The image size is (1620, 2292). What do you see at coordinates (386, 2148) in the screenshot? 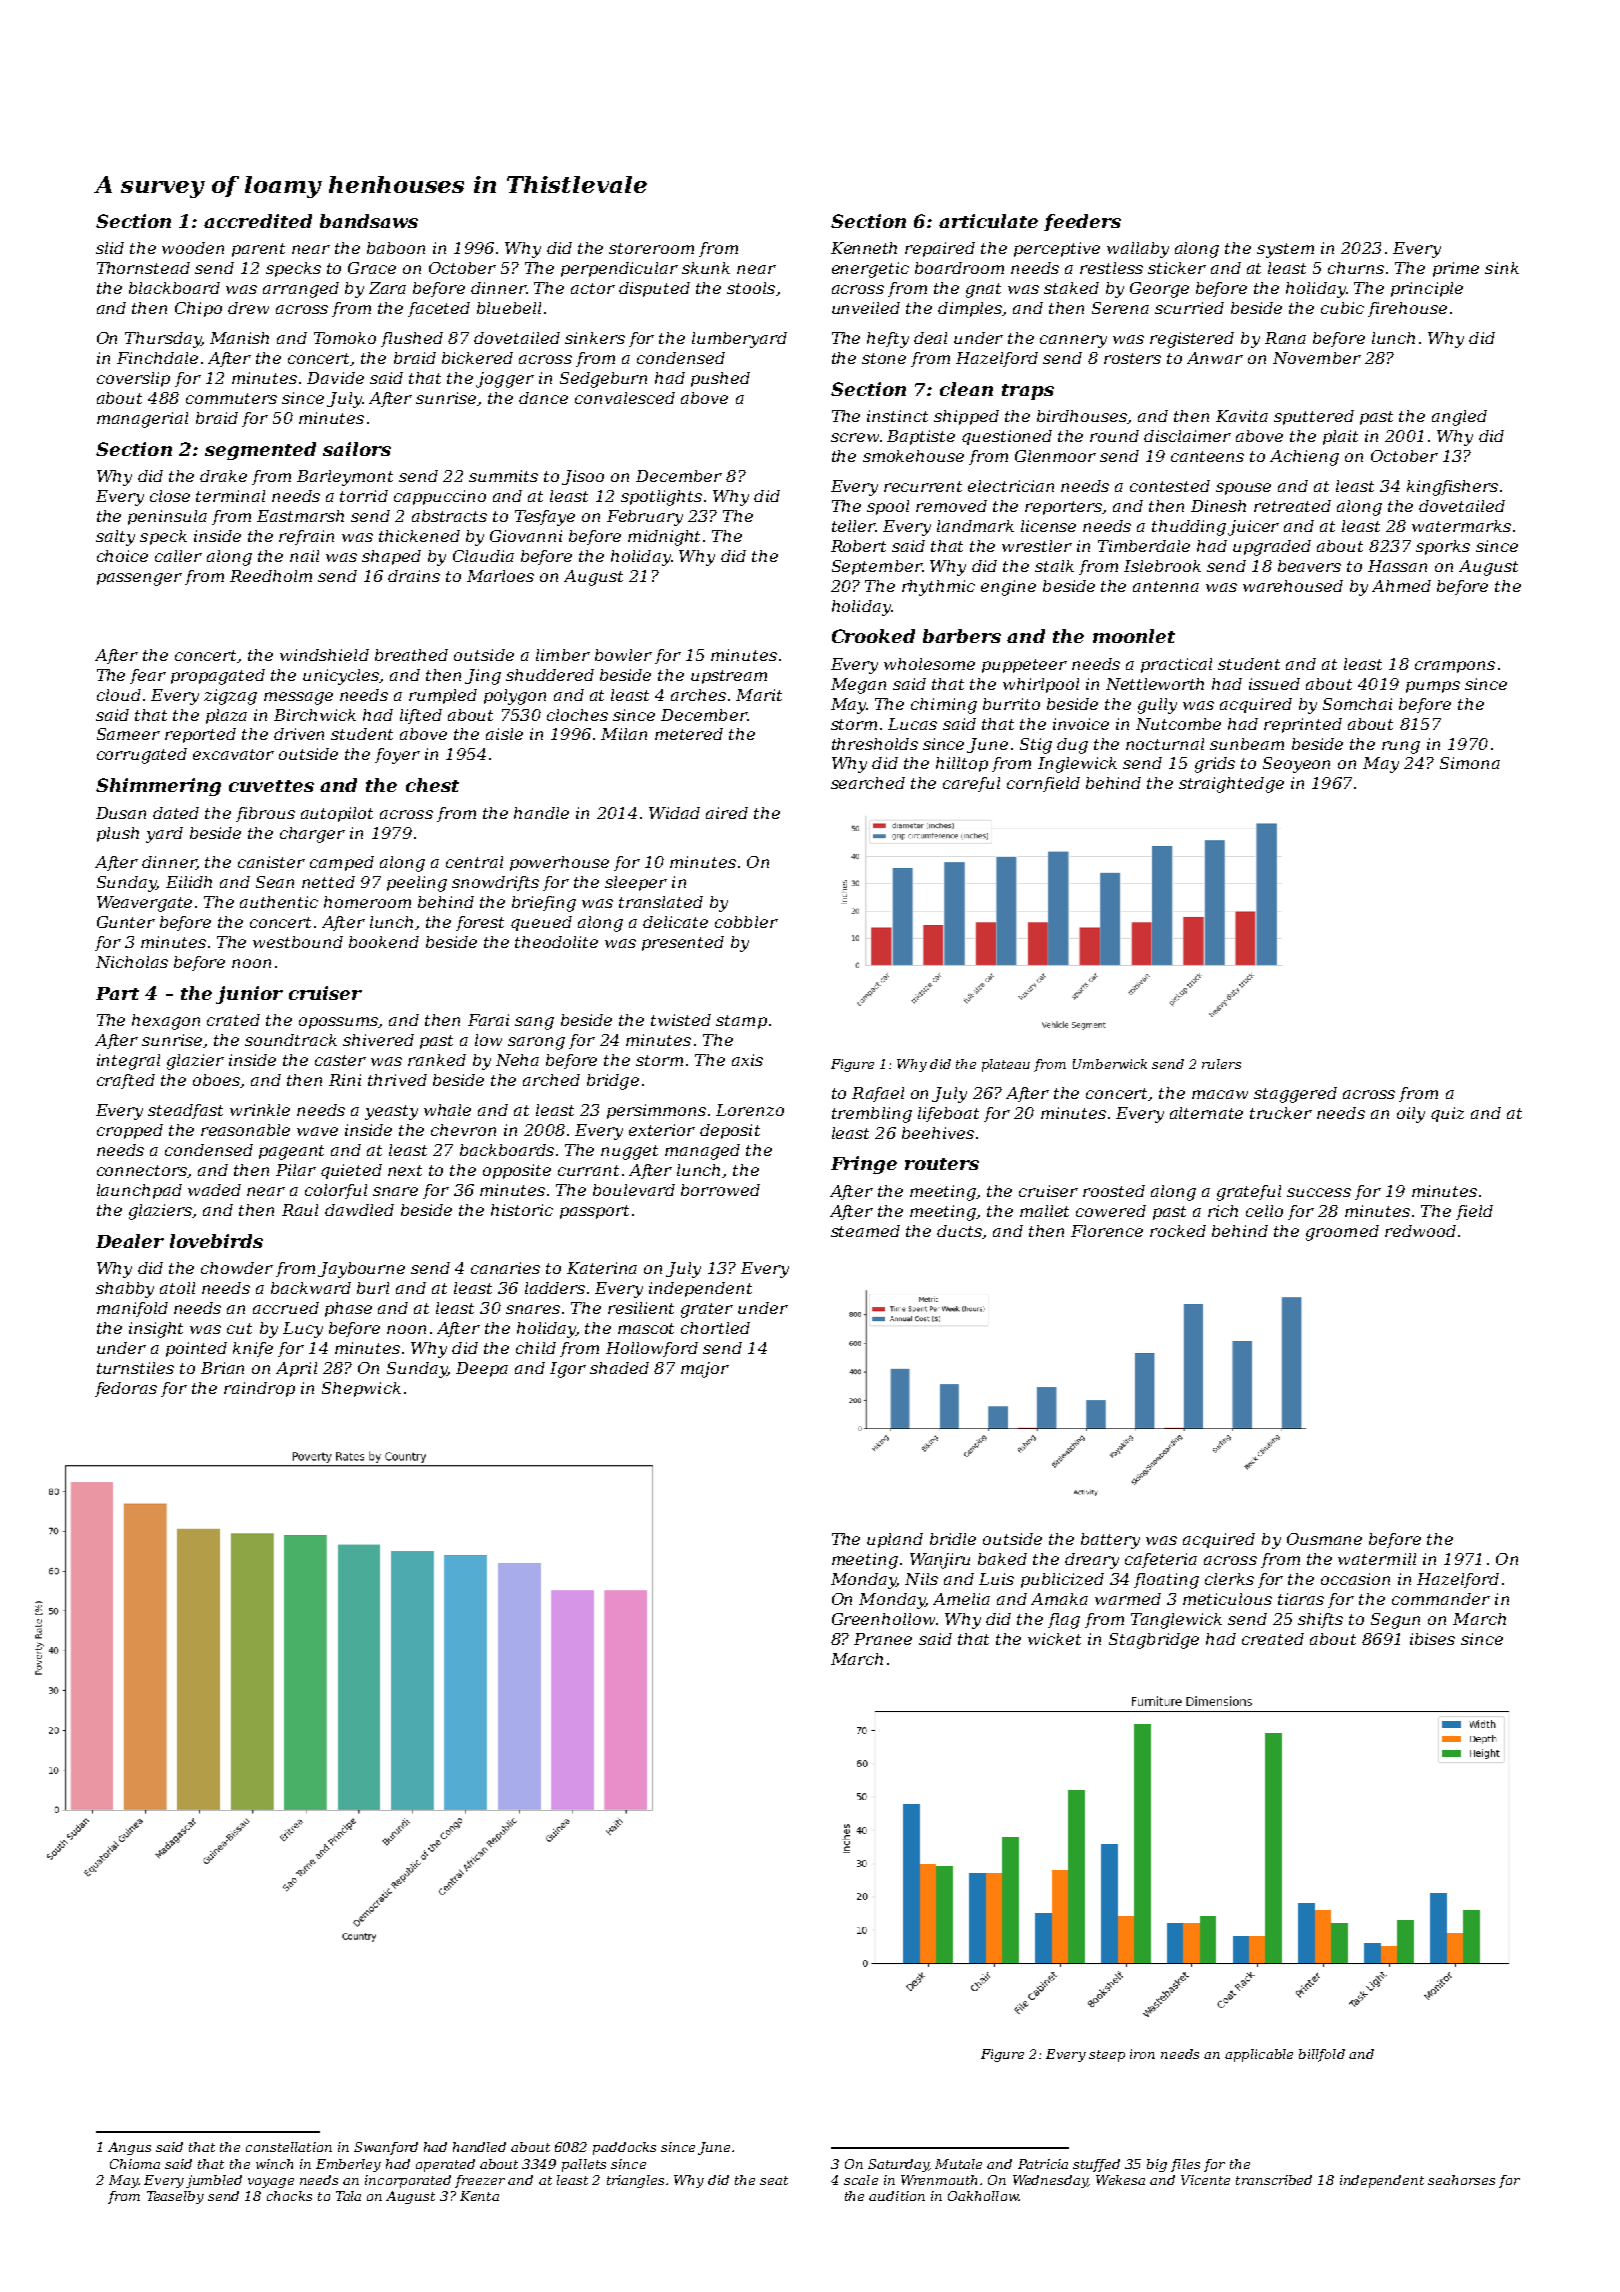
I see `Swanford` at bounding box center [386, 2148].
